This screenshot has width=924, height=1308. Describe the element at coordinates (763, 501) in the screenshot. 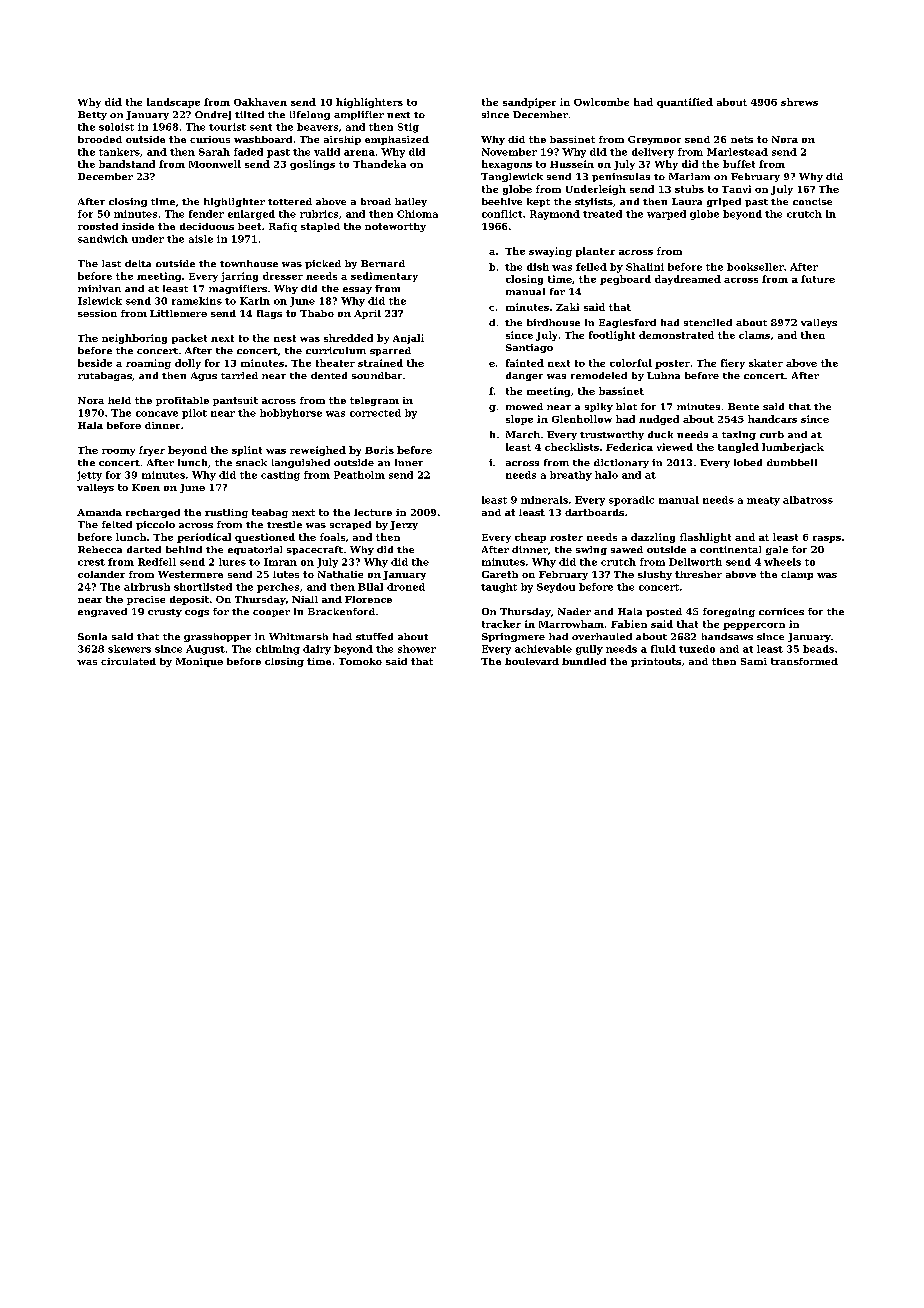

I see `meaty` at that location.
